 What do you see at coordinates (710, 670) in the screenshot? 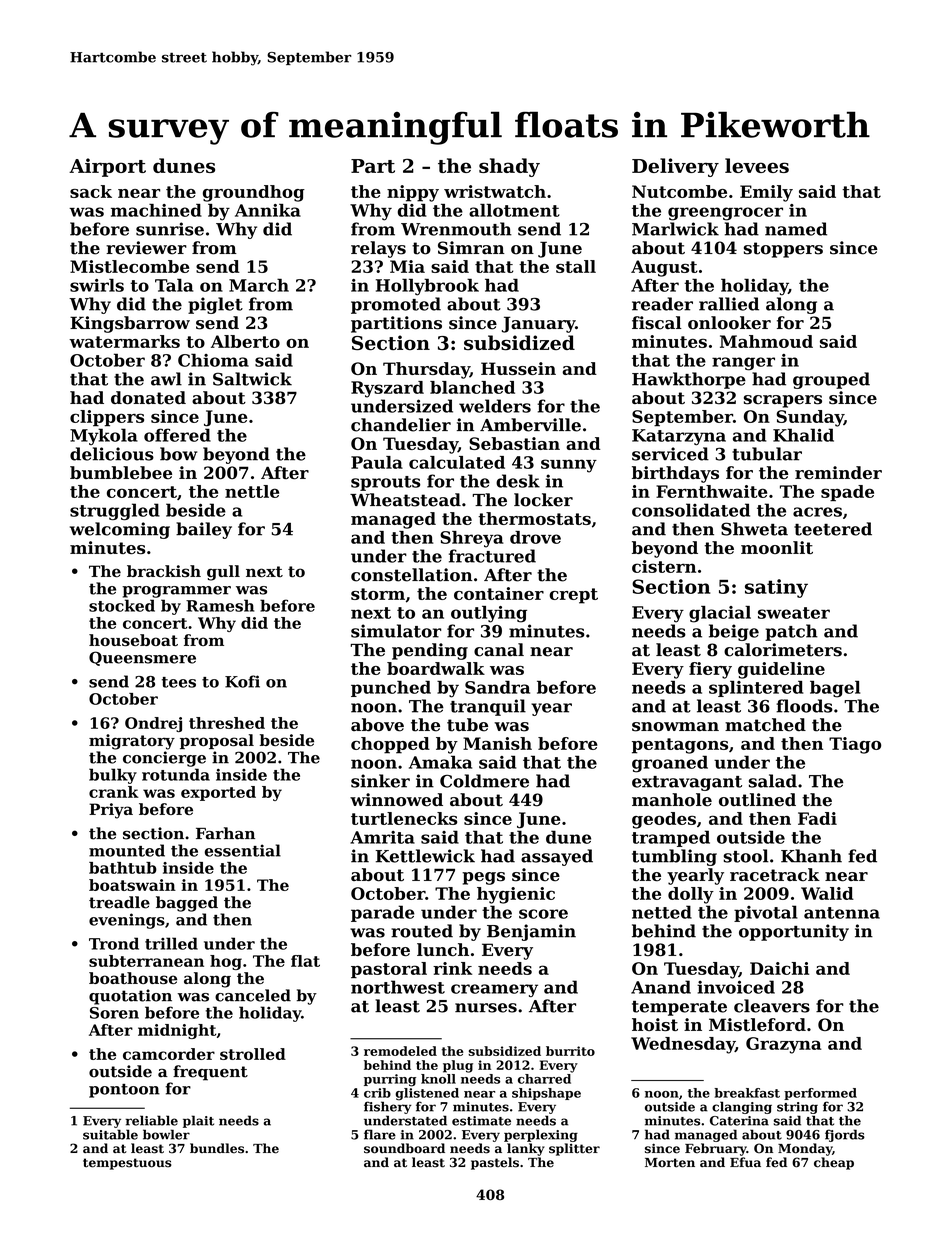
I see `fiery` at bounding box center [710, 670].
